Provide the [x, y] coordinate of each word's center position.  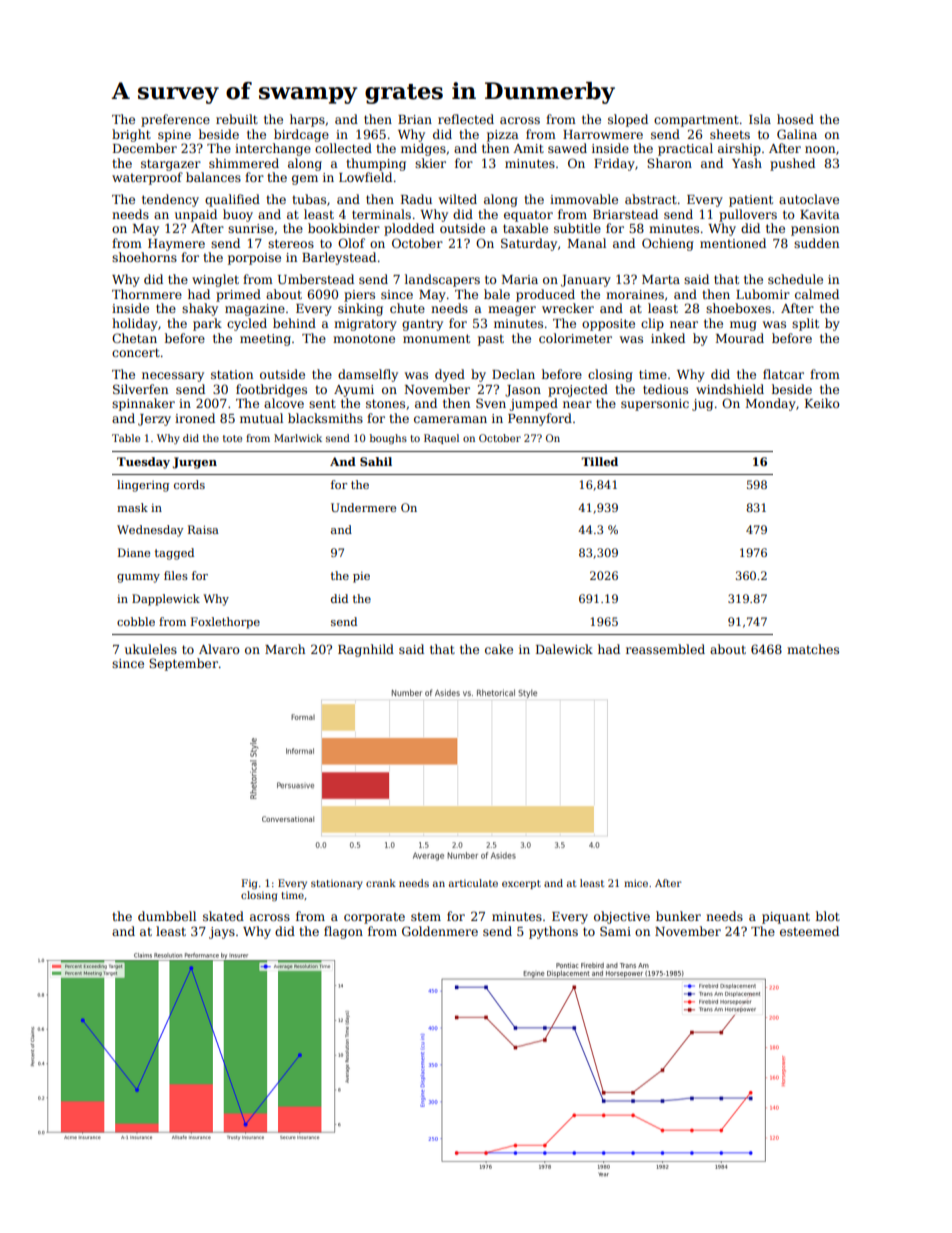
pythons [553, 932]
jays [222, 933]
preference [175, 120]
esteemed [809, 931]
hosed [795, 119]
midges [423, 149]
